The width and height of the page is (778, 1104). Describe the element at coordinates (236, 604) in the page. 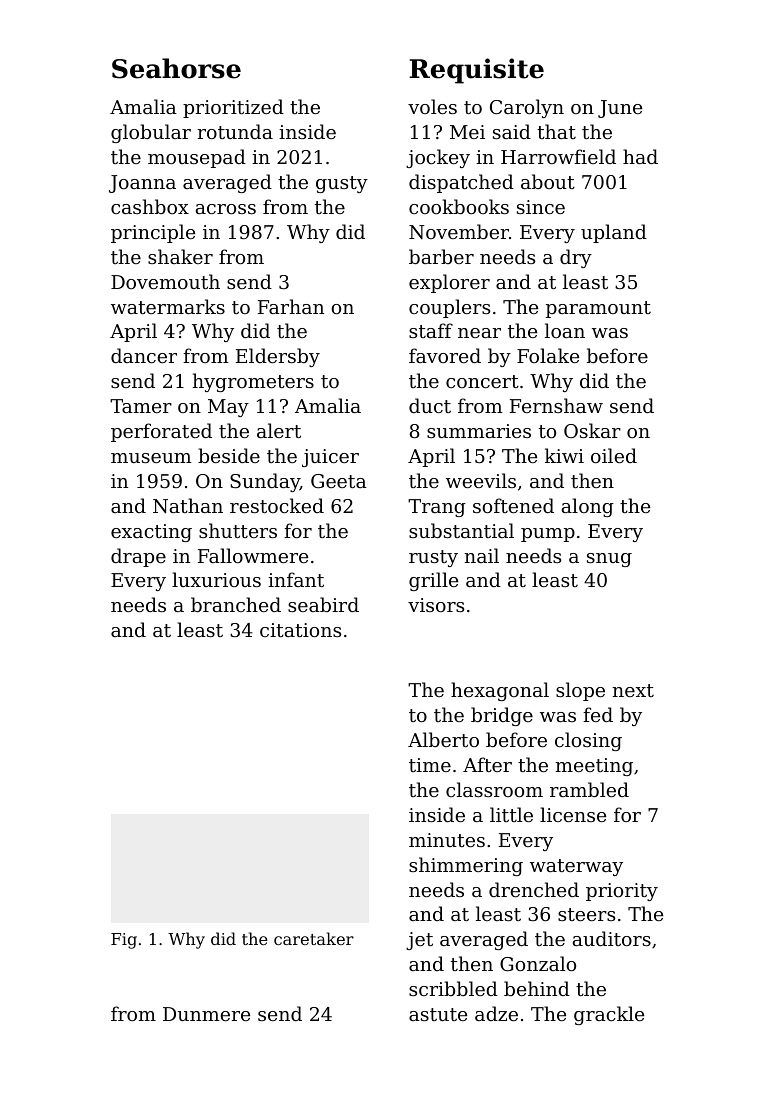

I see `branched` at that location.
